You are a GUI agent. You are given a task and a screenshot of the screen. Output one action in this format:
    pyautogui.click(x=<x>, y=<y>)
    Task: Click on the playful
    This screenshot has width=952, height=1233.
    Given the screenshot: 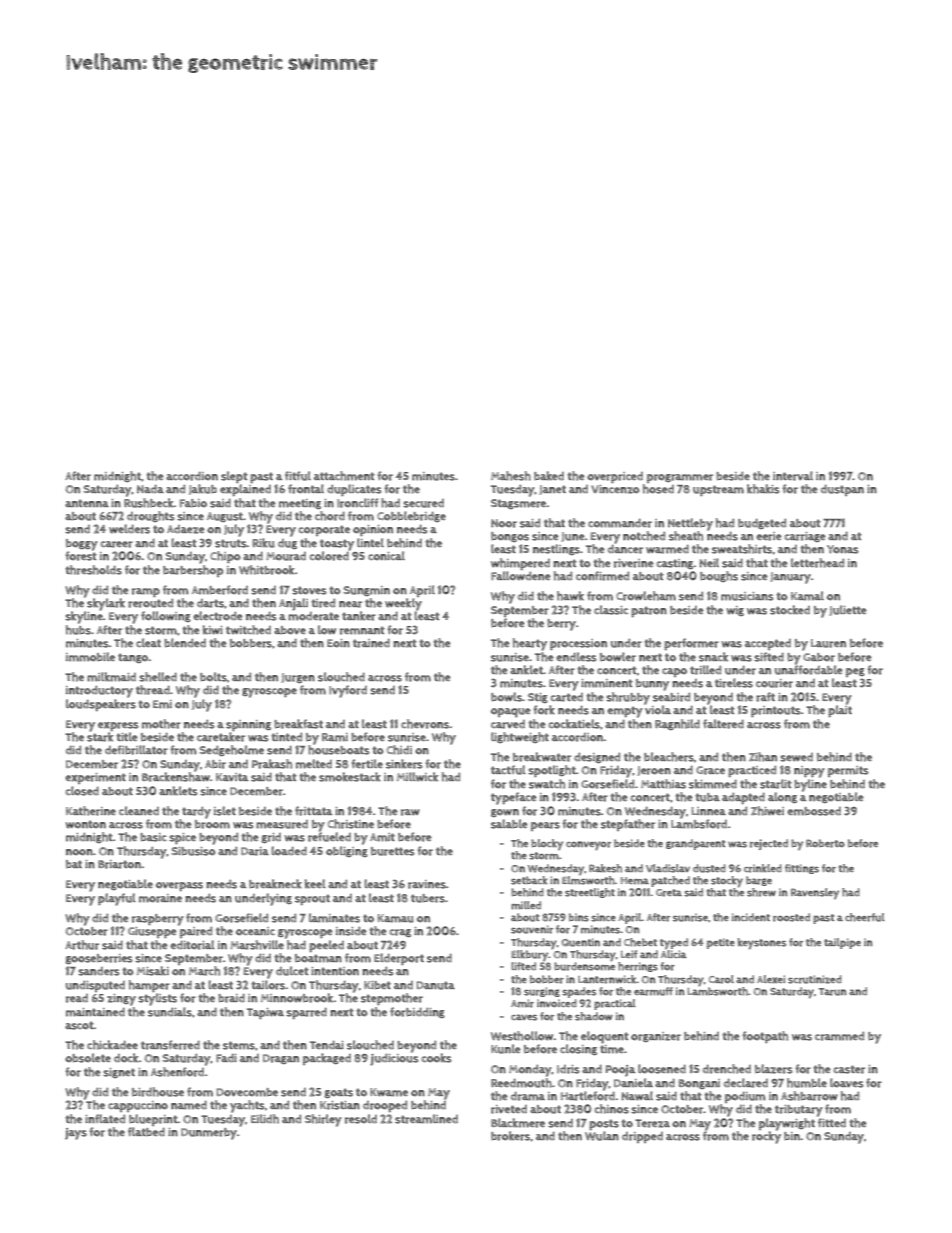 What is the action you would take?
    pyautogui.click(x=117, y=899)
